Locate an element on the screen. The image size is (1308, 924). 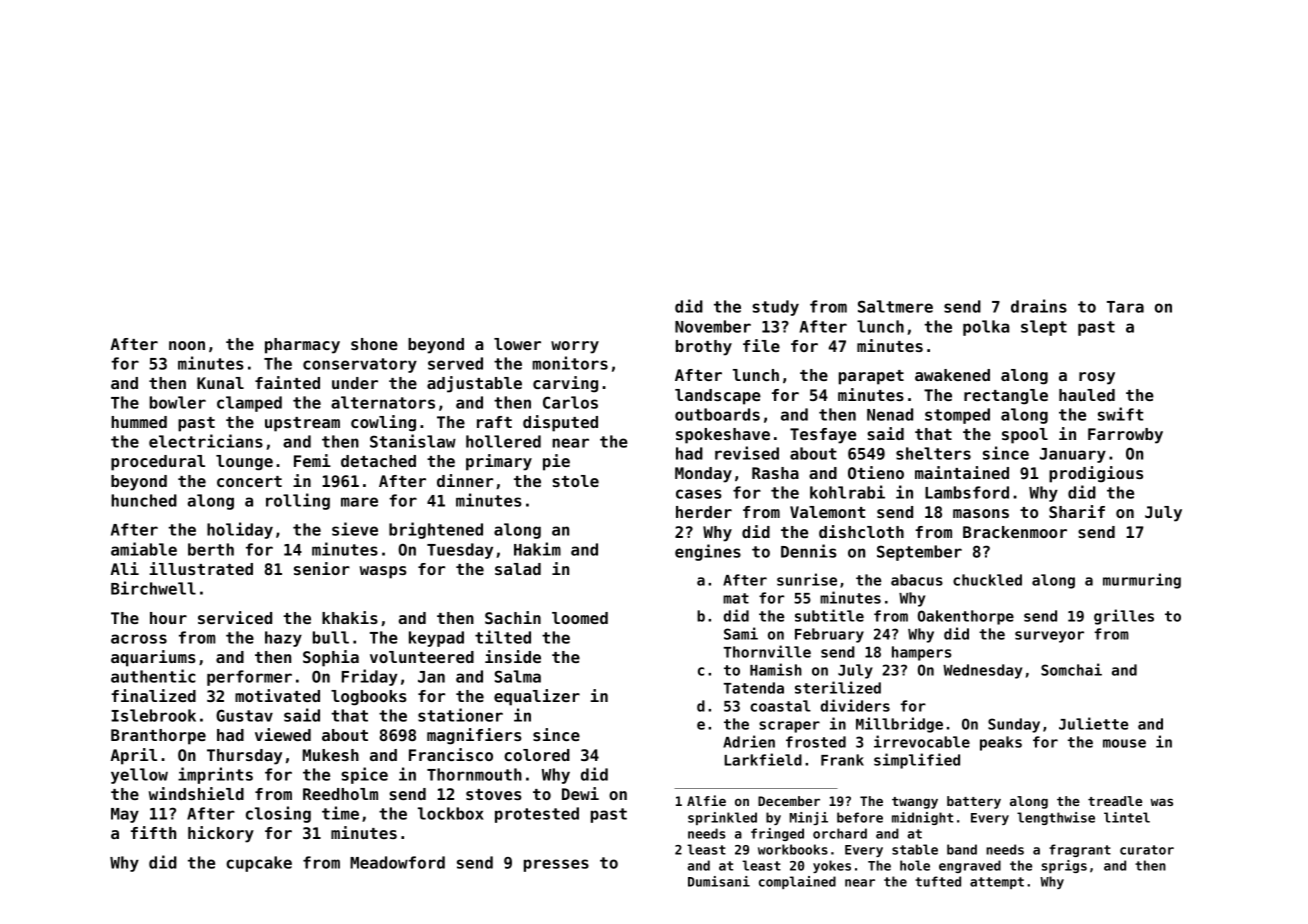
drains is located at coordinates (1039, 306).
